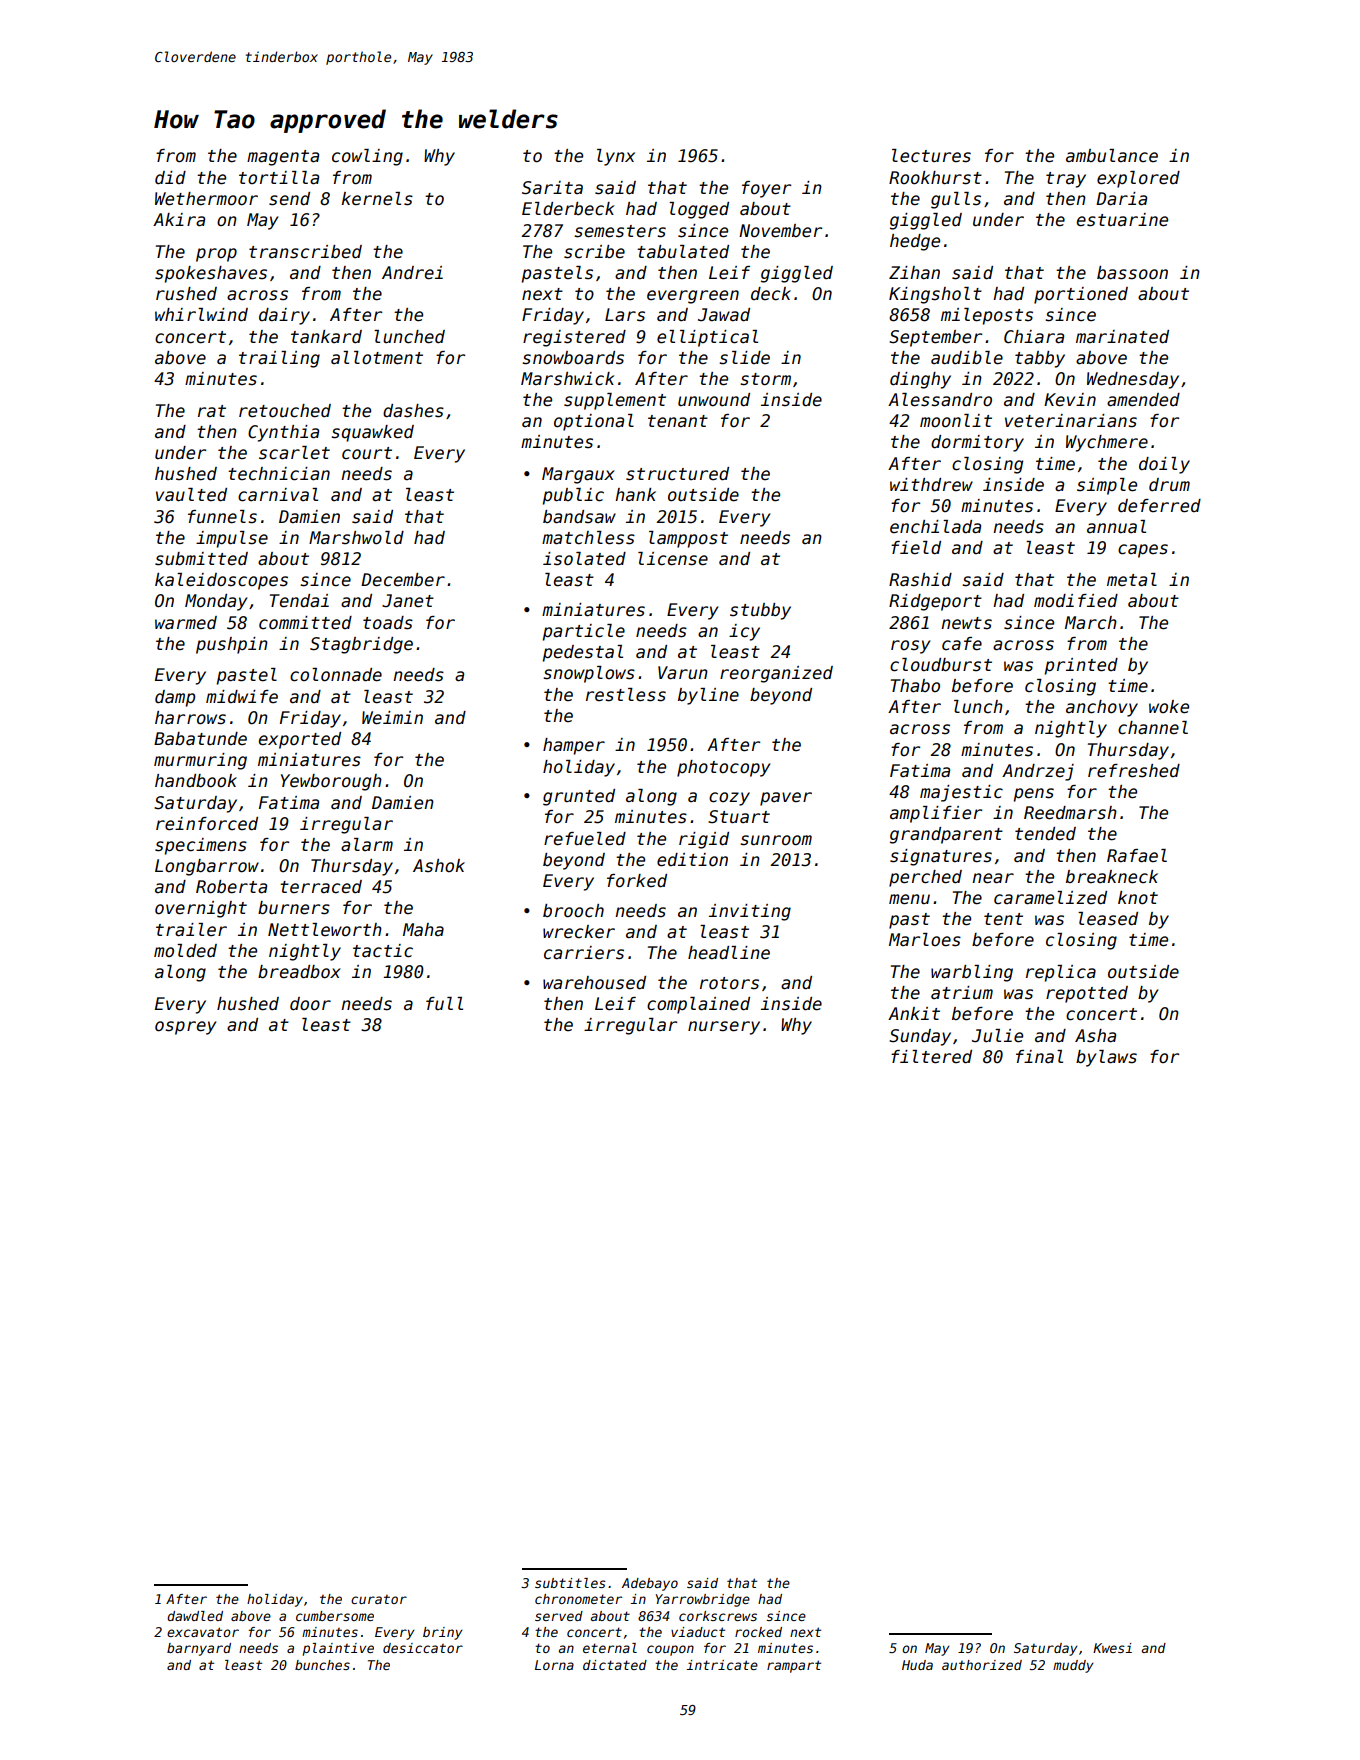  Describe the element at coordinates (1087, 994) in the page. I see `repotted` at that location.
